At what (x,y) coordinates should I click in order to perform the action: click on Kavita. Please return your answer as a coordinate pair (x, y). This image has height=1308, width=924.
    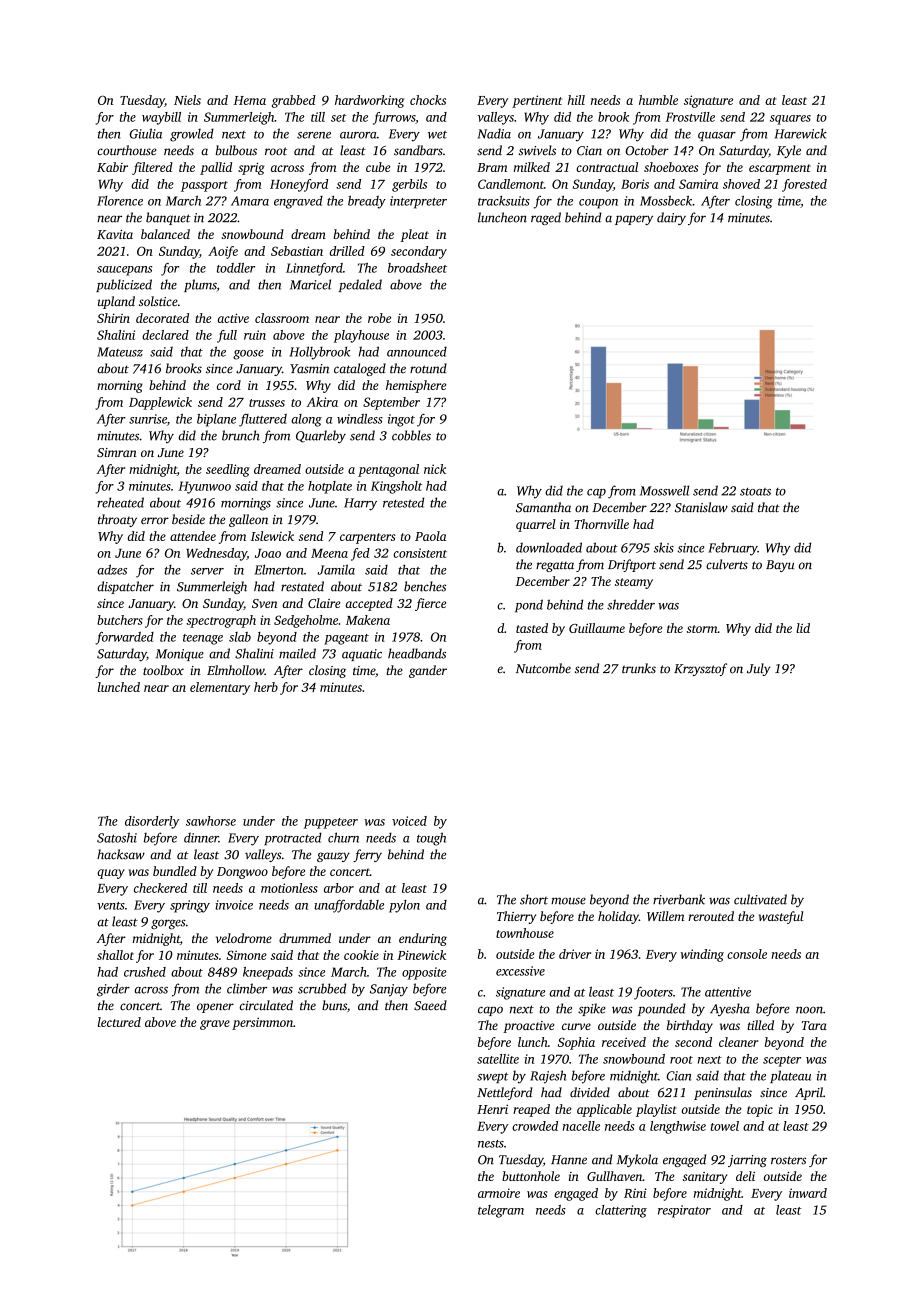
    Looking at the image, I should click on (115, 234).
